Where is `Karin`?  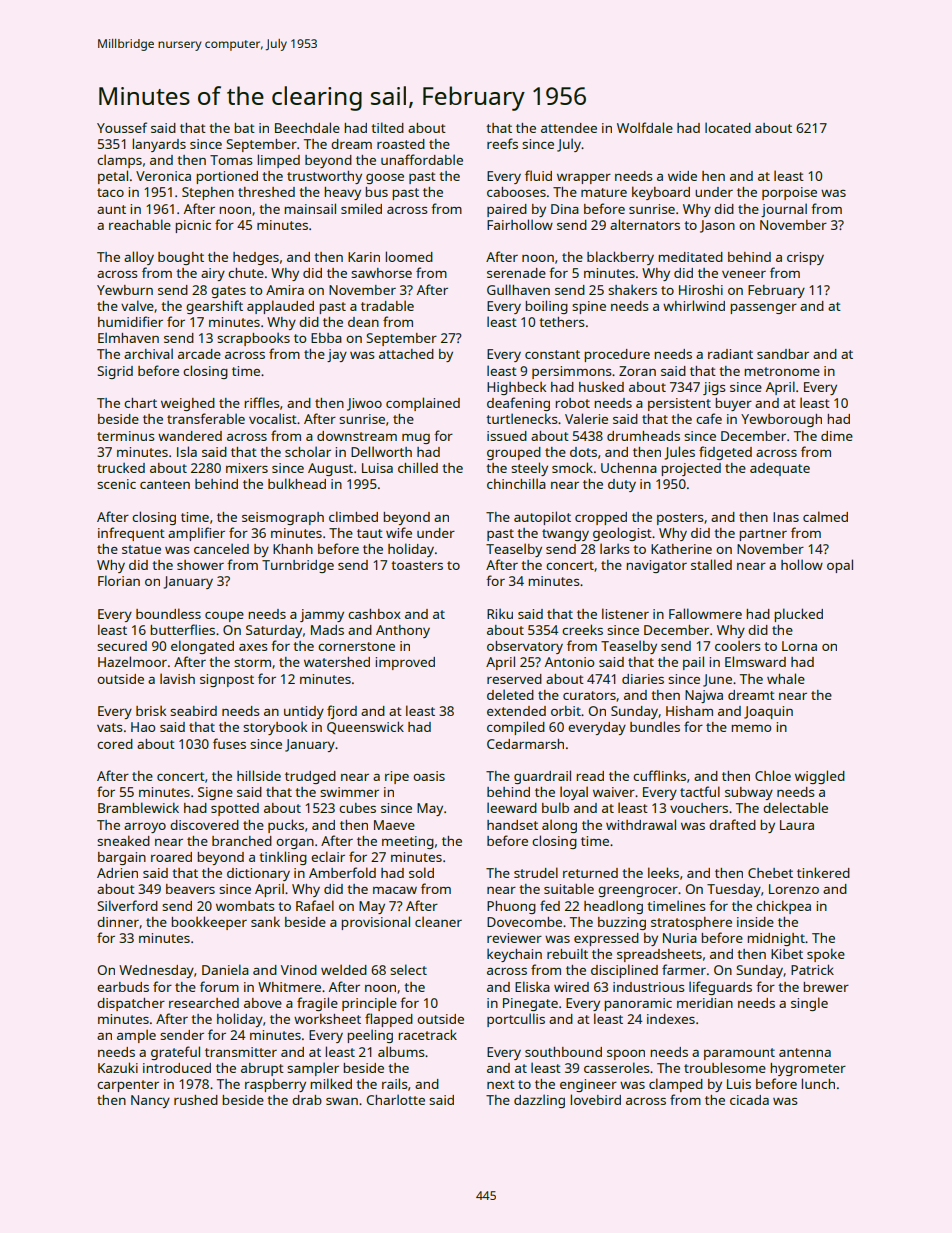 Karin is located at coordinates (364, 257).
